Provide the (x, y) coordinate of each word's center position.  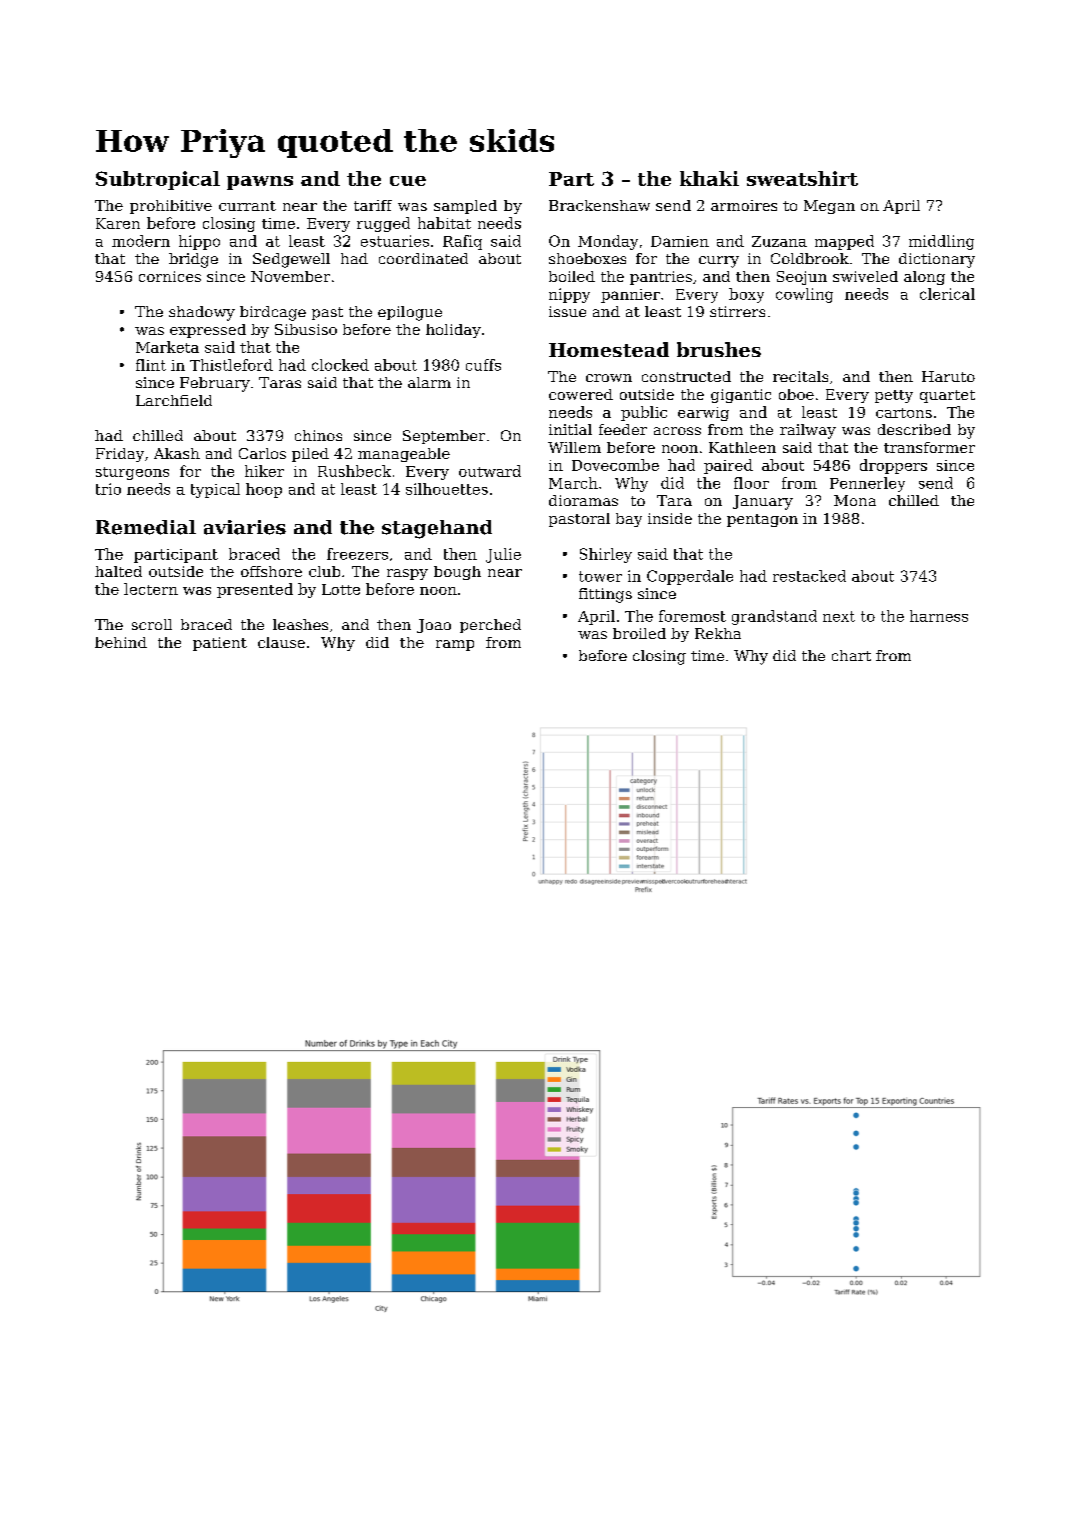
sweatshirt (802, 178)
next (839, 616)
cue (408, 181)
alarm (429, 382)
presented (255, 590)
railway (808, 431)
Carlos (262, 453)
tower (600, 576)
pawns (260, 183)
